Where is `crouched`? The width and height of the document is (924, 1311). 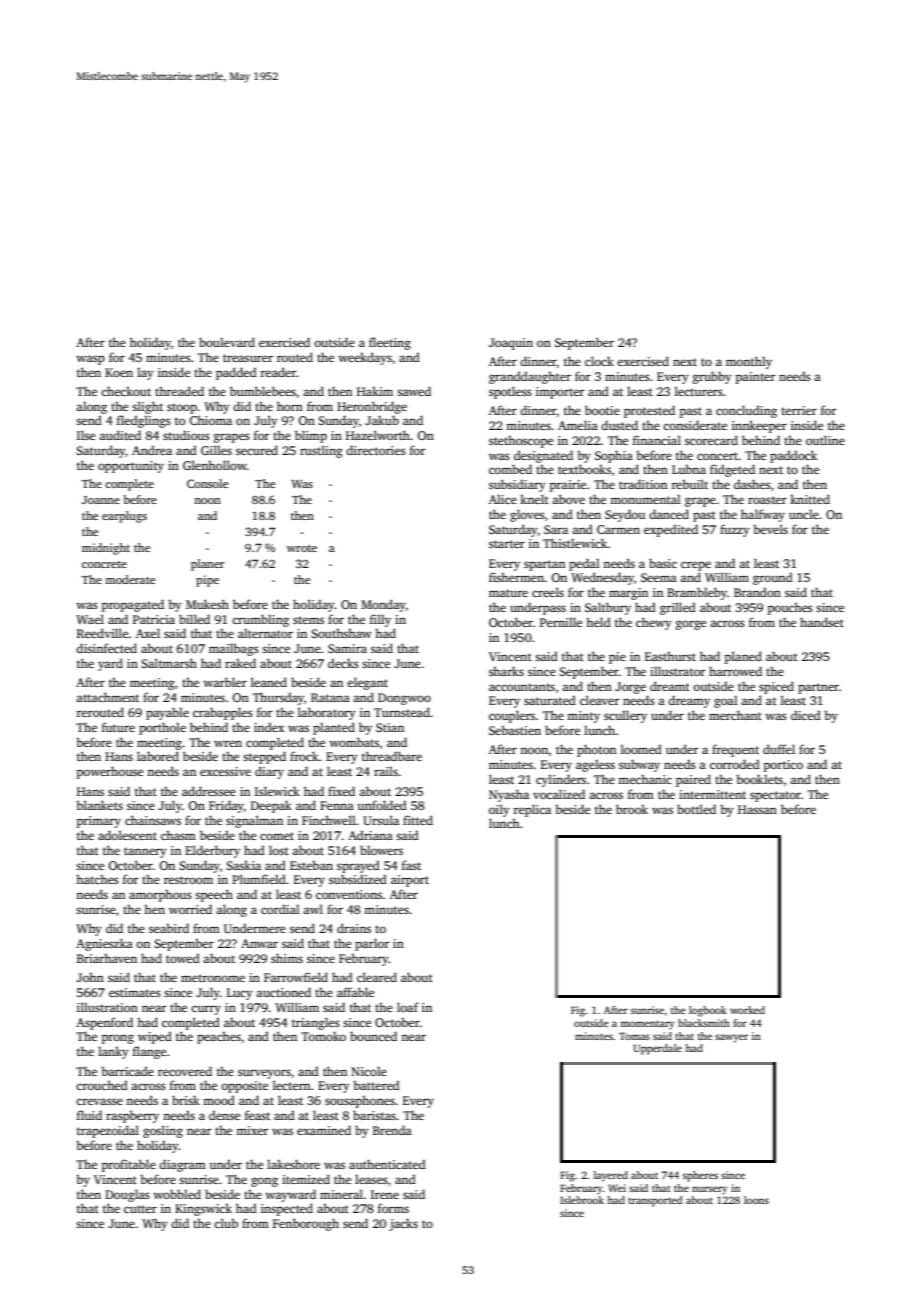 crouched is located at coordinates (102, 1085).
